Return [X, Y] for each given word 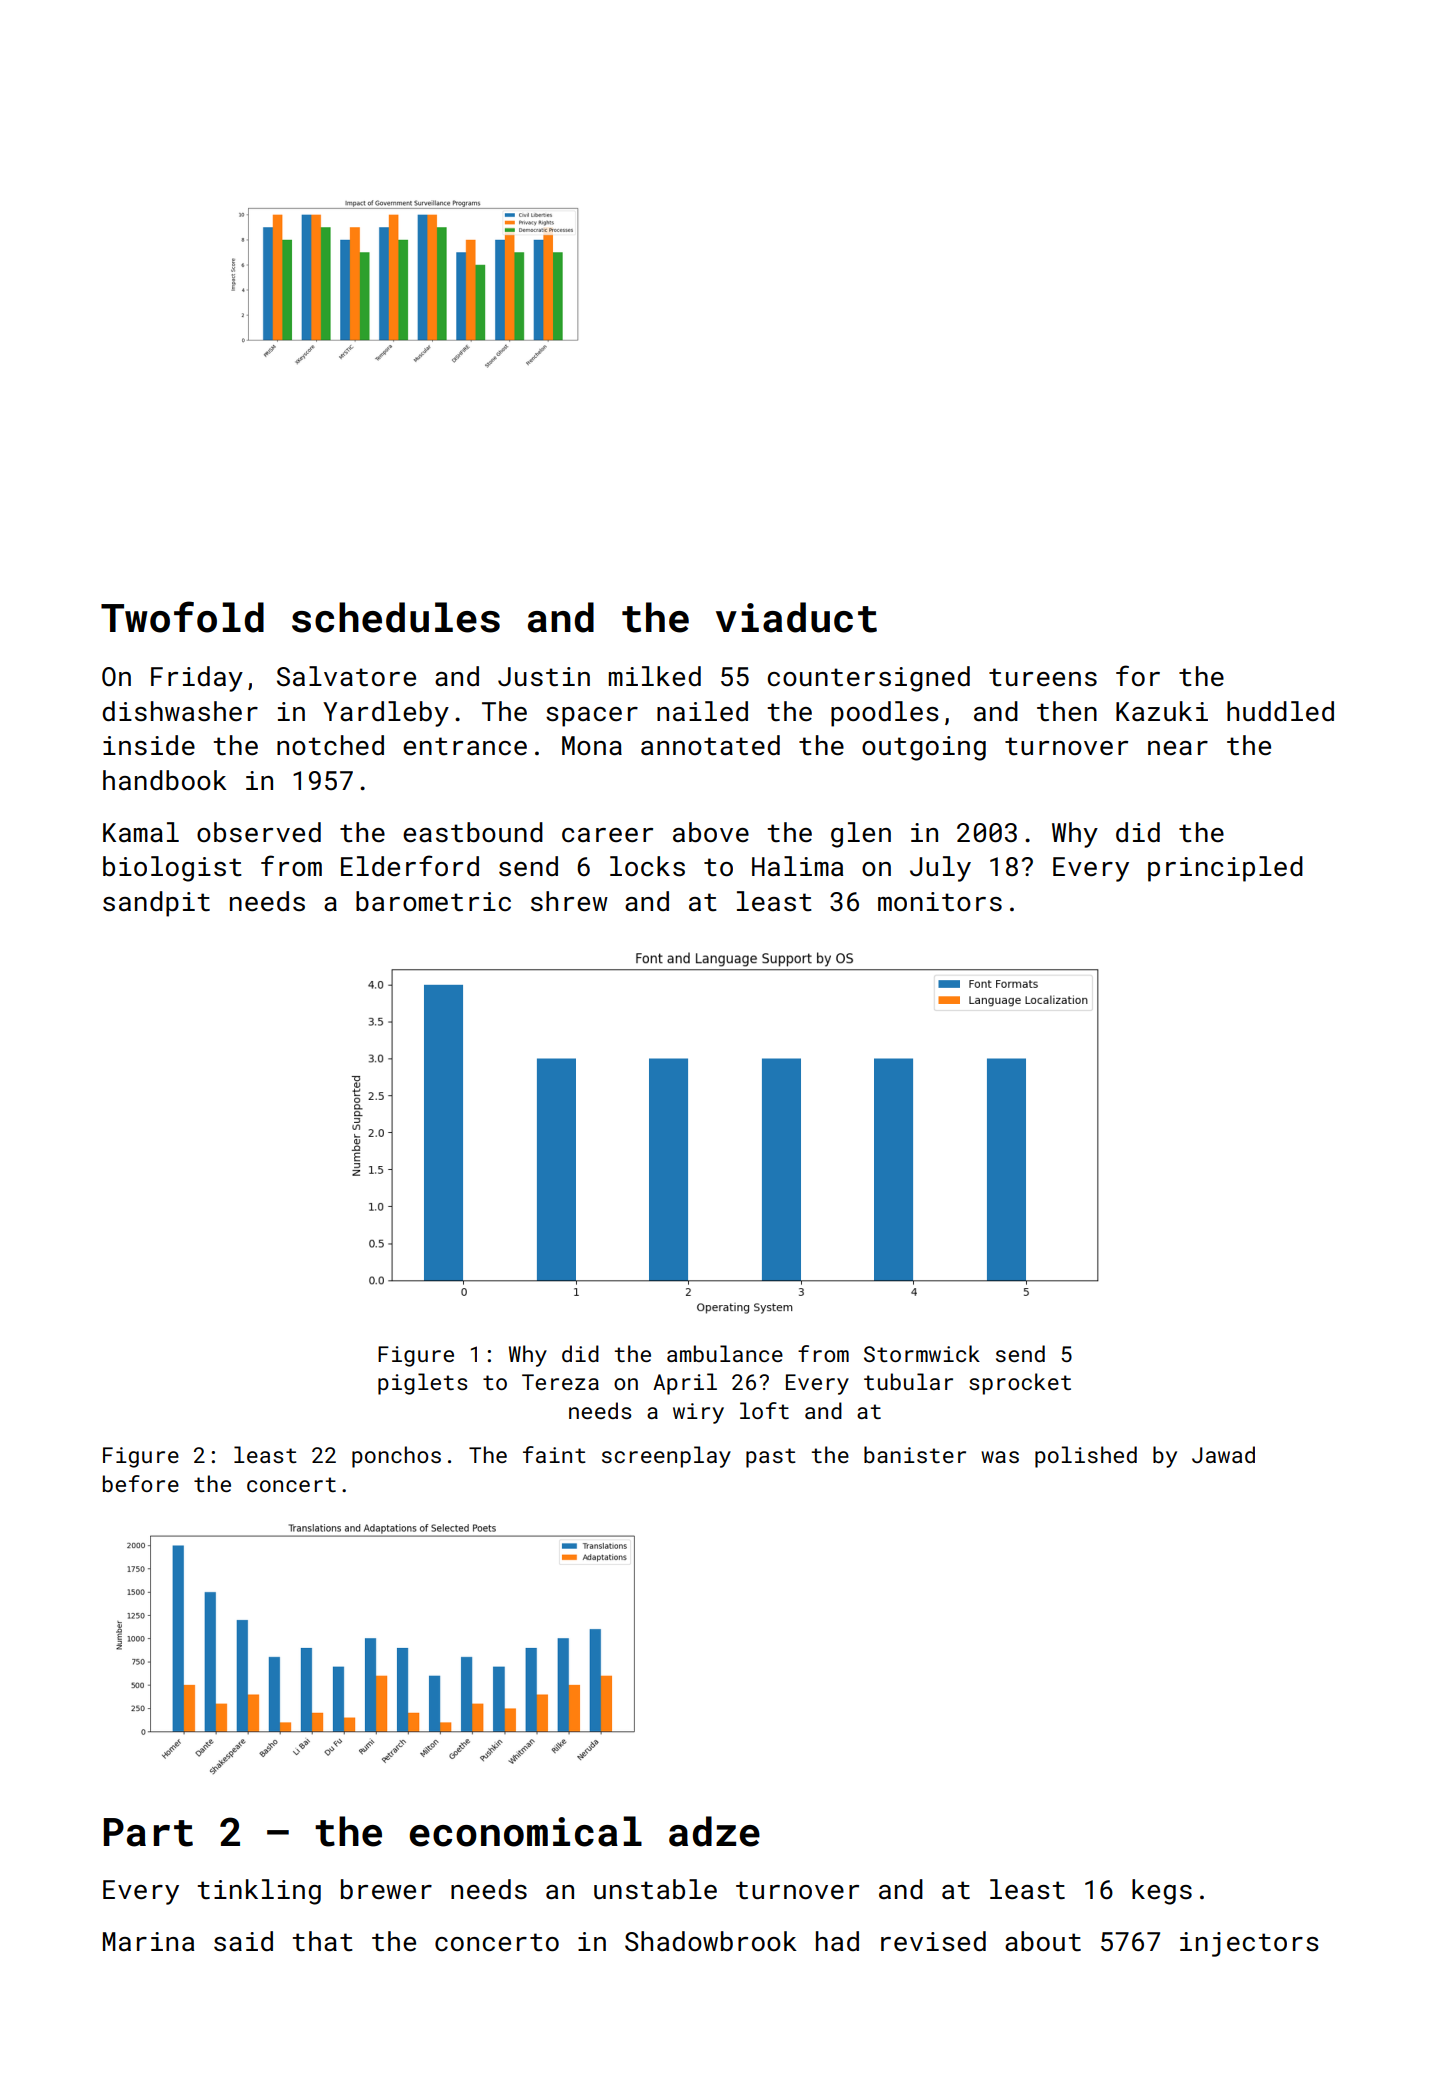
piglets [422, 1384]
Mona [592, 746]
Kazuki [1162, 711]
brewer [386, 1889]
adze [714, 1831]
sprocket [1020, 1384]
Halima [797, 866]
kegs [1162, 1892]
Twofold [182, 617]
